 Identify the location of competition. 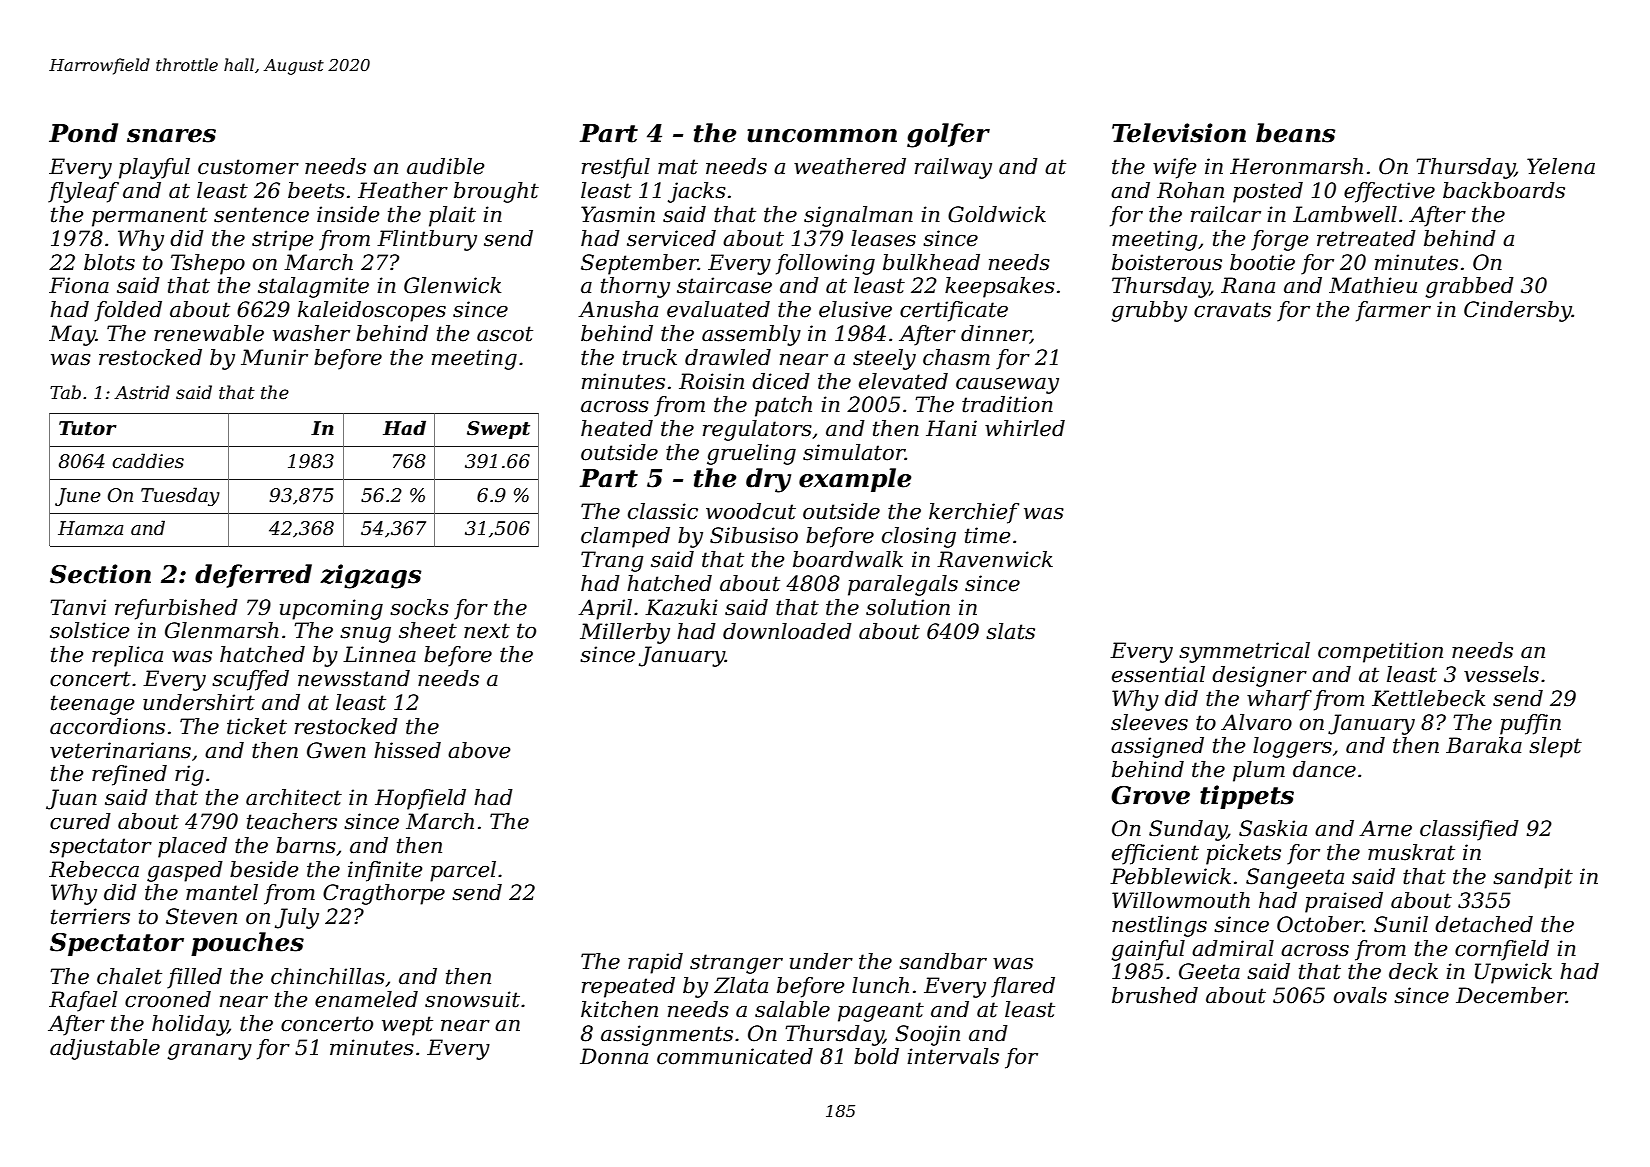
(1380, 652).
